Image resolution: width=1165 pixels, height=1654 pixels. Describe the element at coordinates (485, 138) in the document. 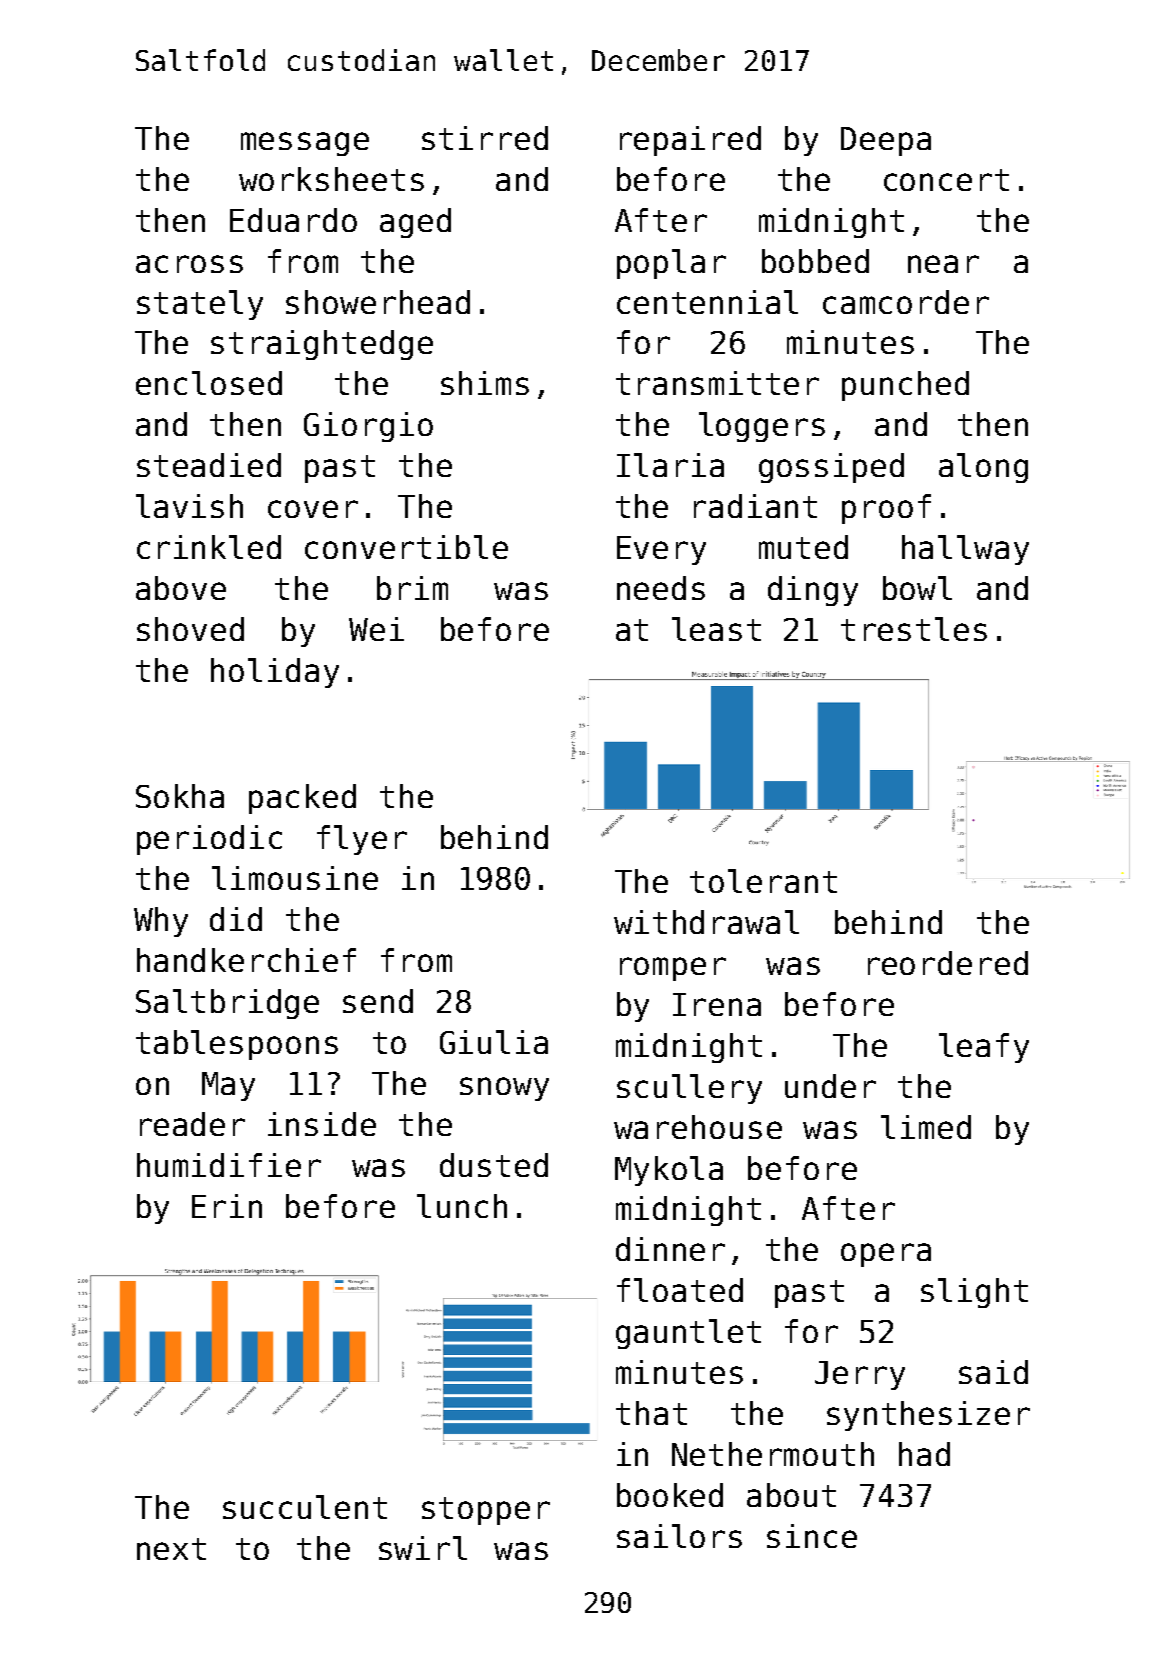

I see `stirred` at that location.
